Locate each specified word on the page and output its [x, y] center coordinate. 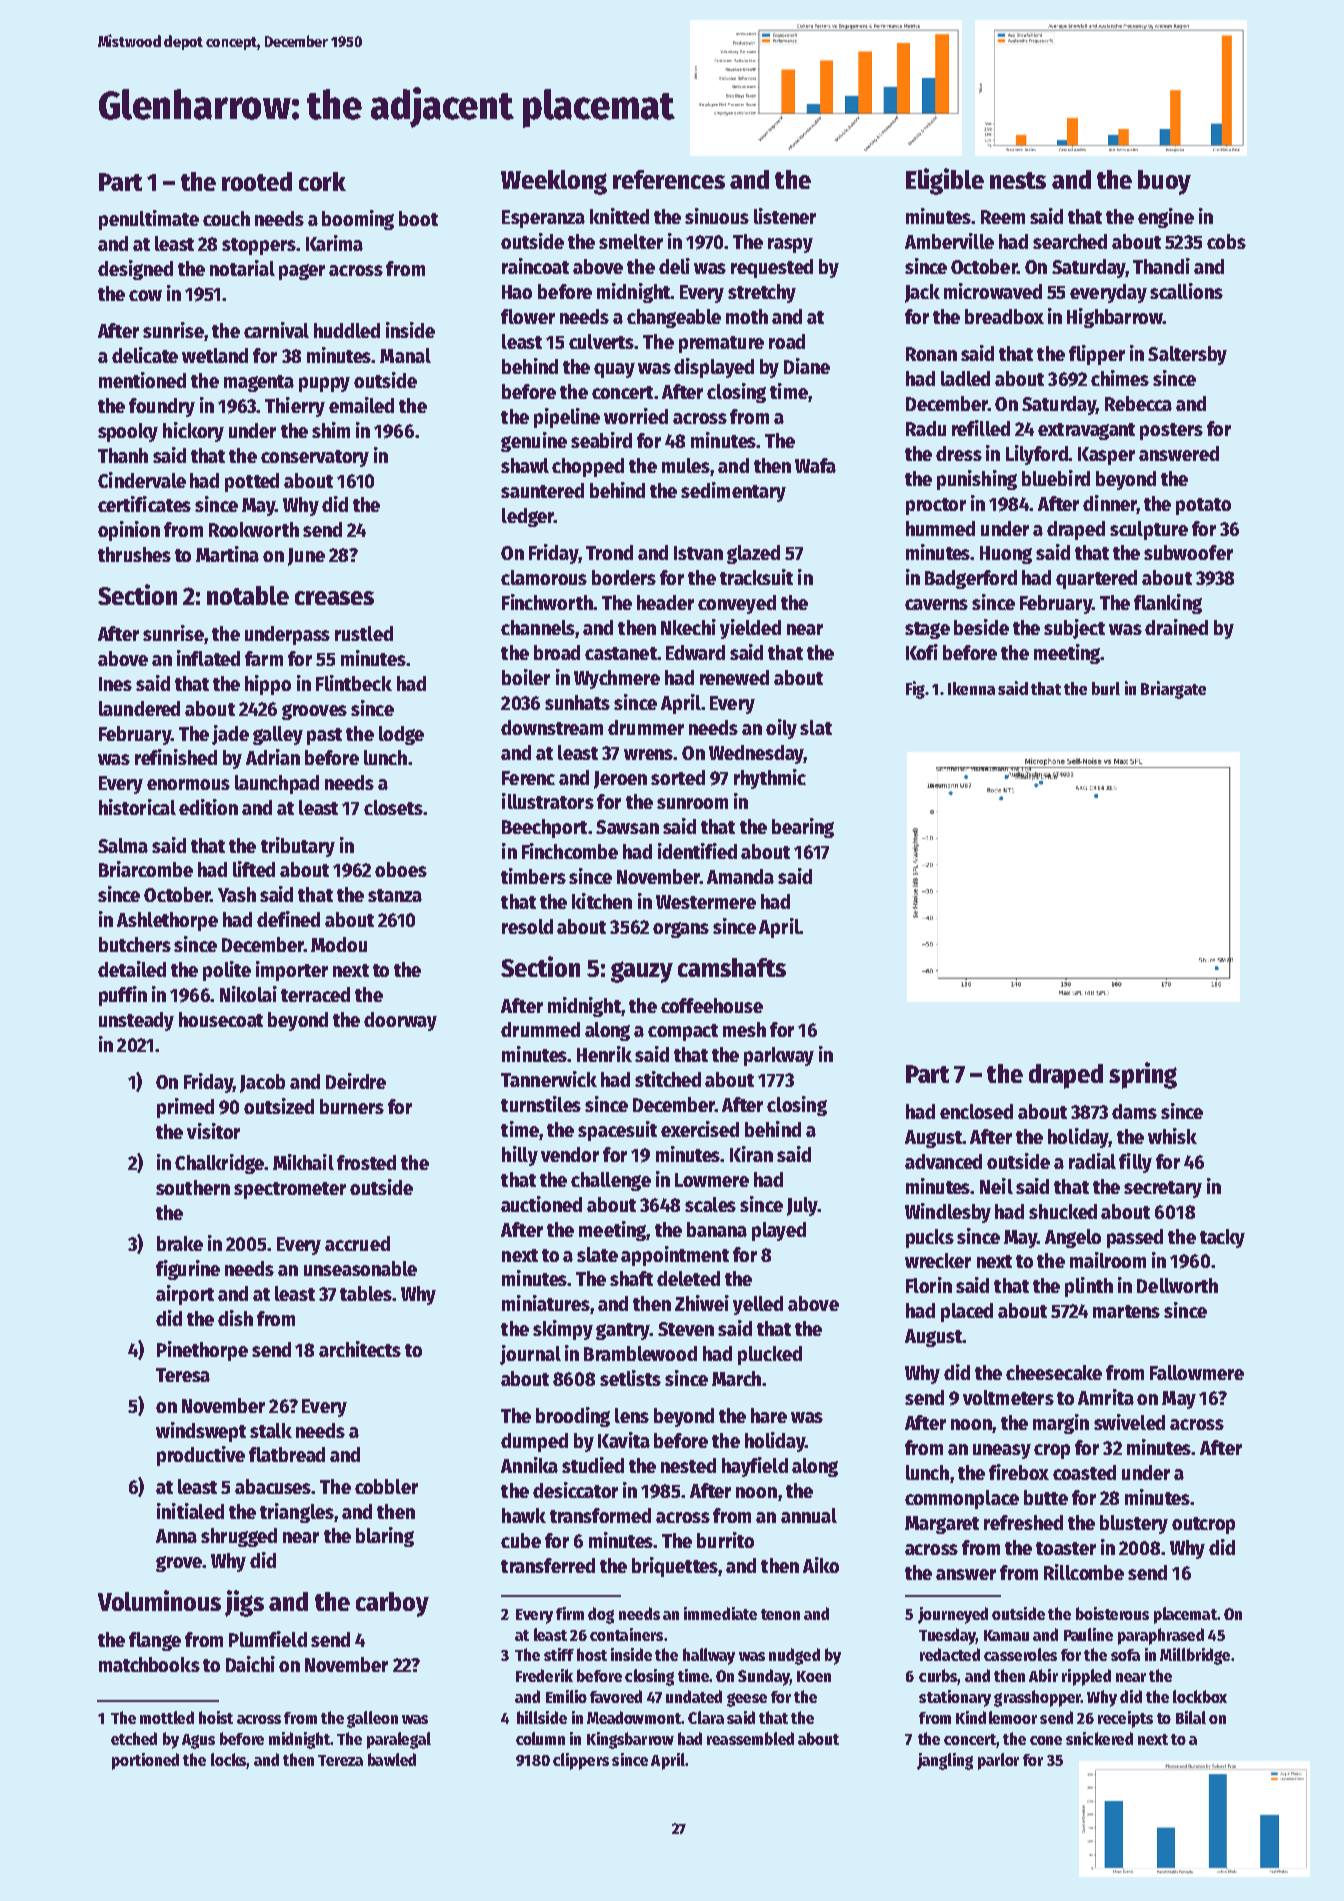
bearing [803, 828]
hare [769, 1415]
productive [201, 1456]
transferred [548, 1565]
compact [683, 1032]
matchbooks [149, 1664]
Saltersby [1187, 355]
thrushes [134, 554]
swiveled [1129, 1422]
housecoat [221, 1019]
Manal [405, 355]
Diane [807, 366]
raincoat [535, 266]
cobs [1226, 241]
